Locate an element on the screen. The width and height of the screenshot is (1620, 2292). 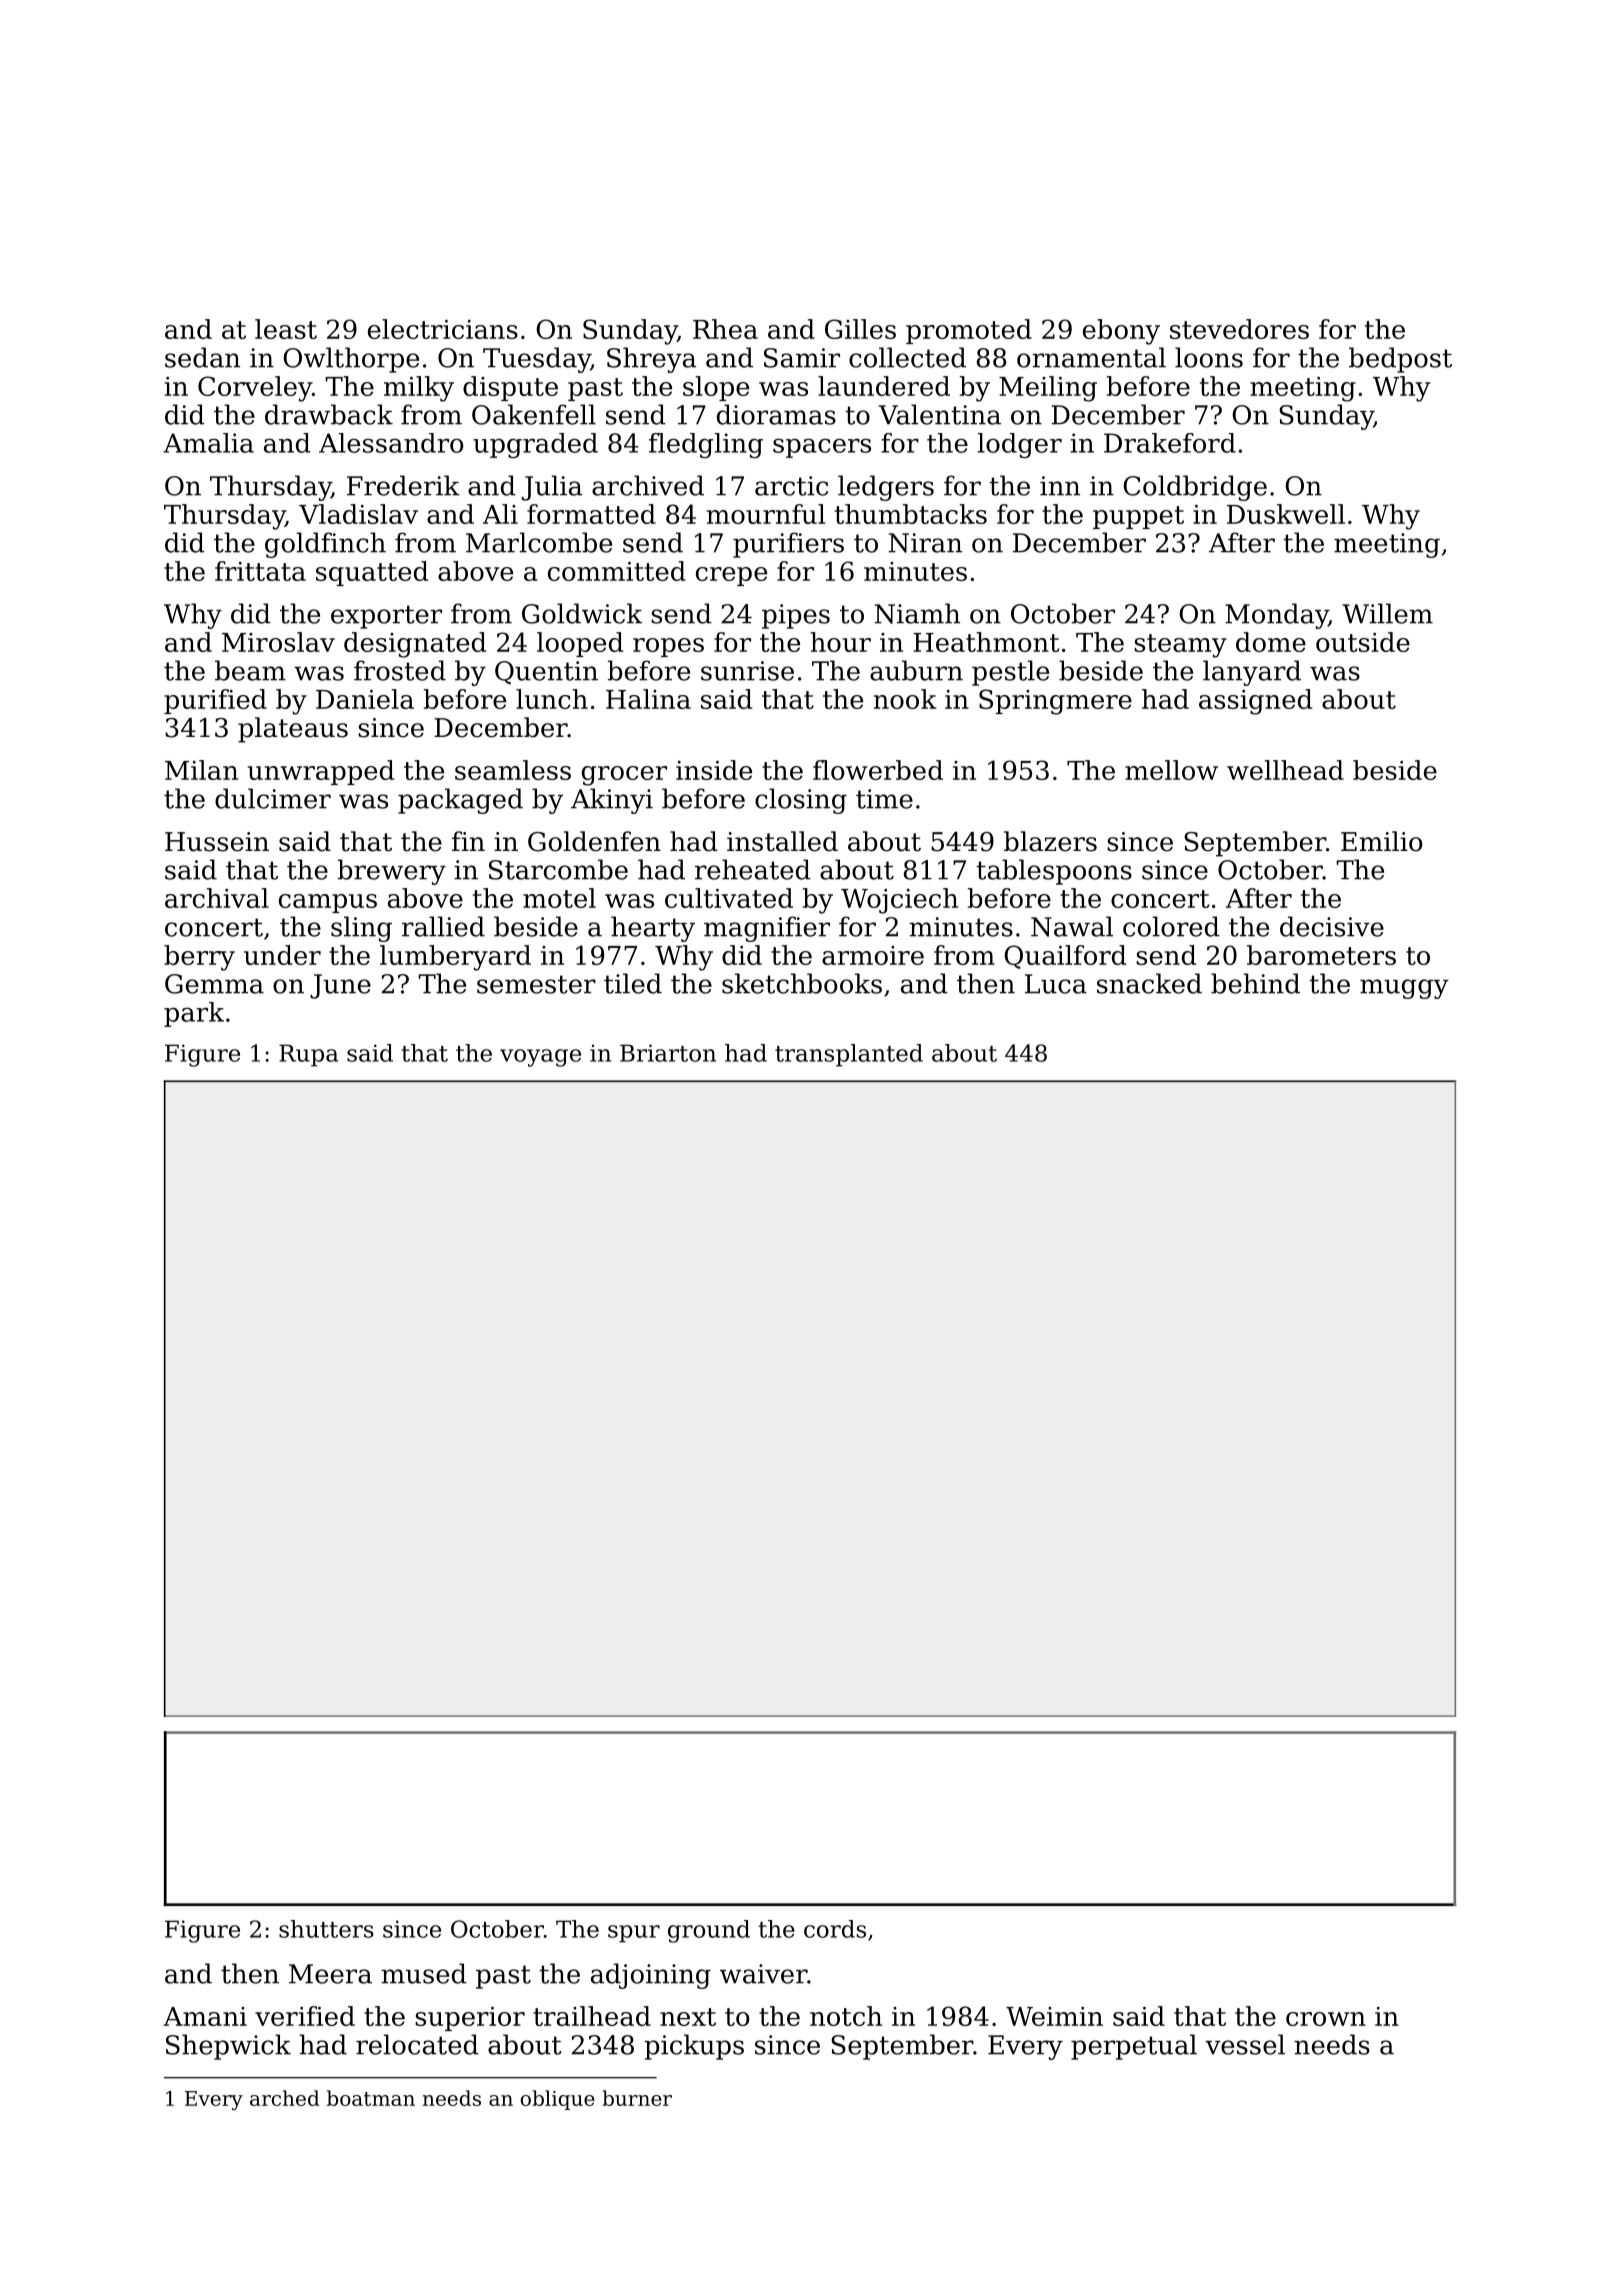
burner is located at coordinates (637, 2098).
